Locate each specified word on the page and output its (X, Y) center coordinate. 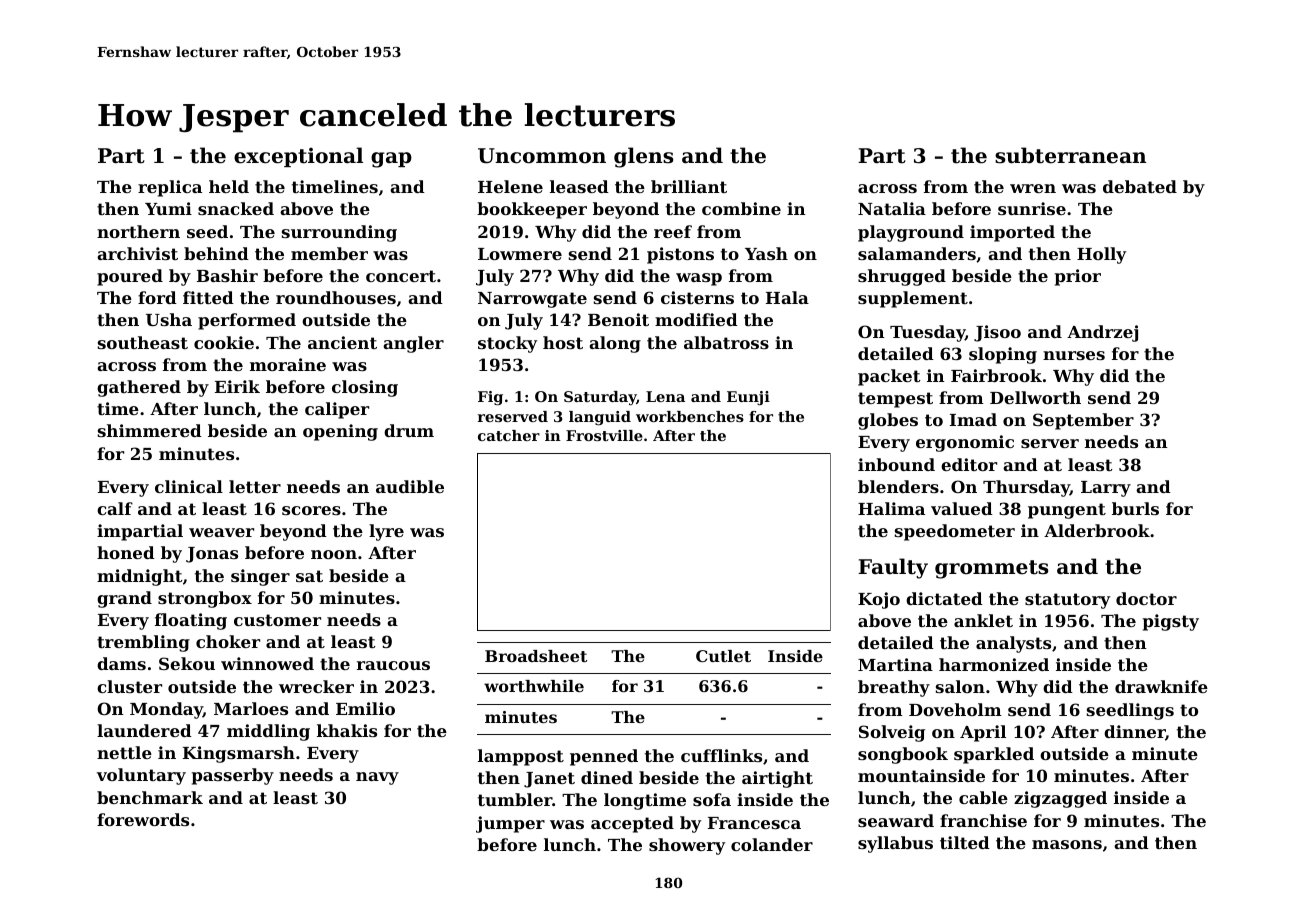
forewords (143, 819)
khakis (347, 730)
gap (391, 160)
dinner (1134, 731)
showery (687, 846)
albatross (726, 342)
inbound (896, 464)
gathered (139, 388)
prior (1078, 277)
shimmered (150, 430)
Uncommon (542, 156)
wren (1033, 188)
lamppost (521, 757)
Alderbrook (1097, 530)
